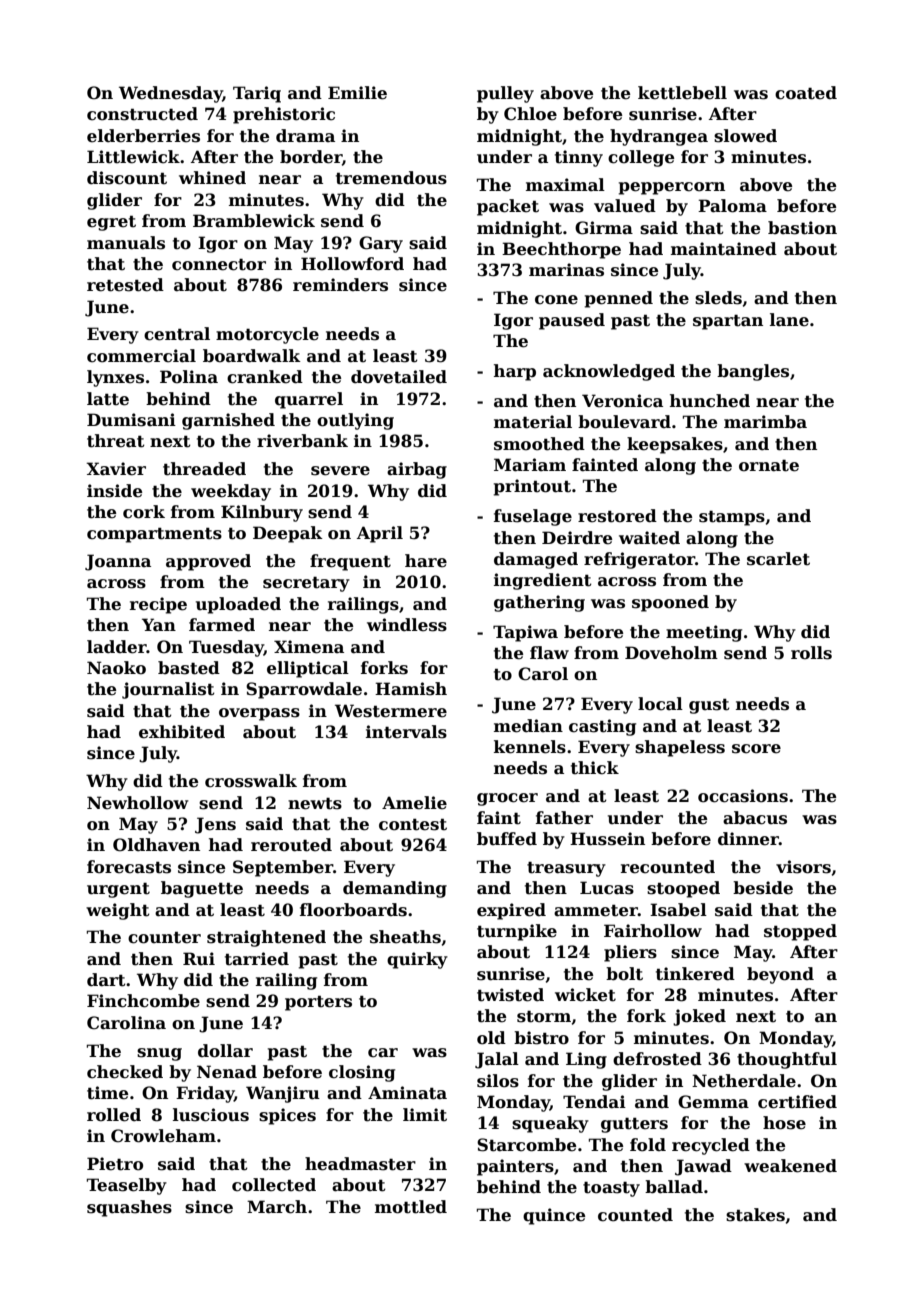  What do you see at coordinates (528, 726) in the document?
I see `median` at bounding box center [528, 726].
